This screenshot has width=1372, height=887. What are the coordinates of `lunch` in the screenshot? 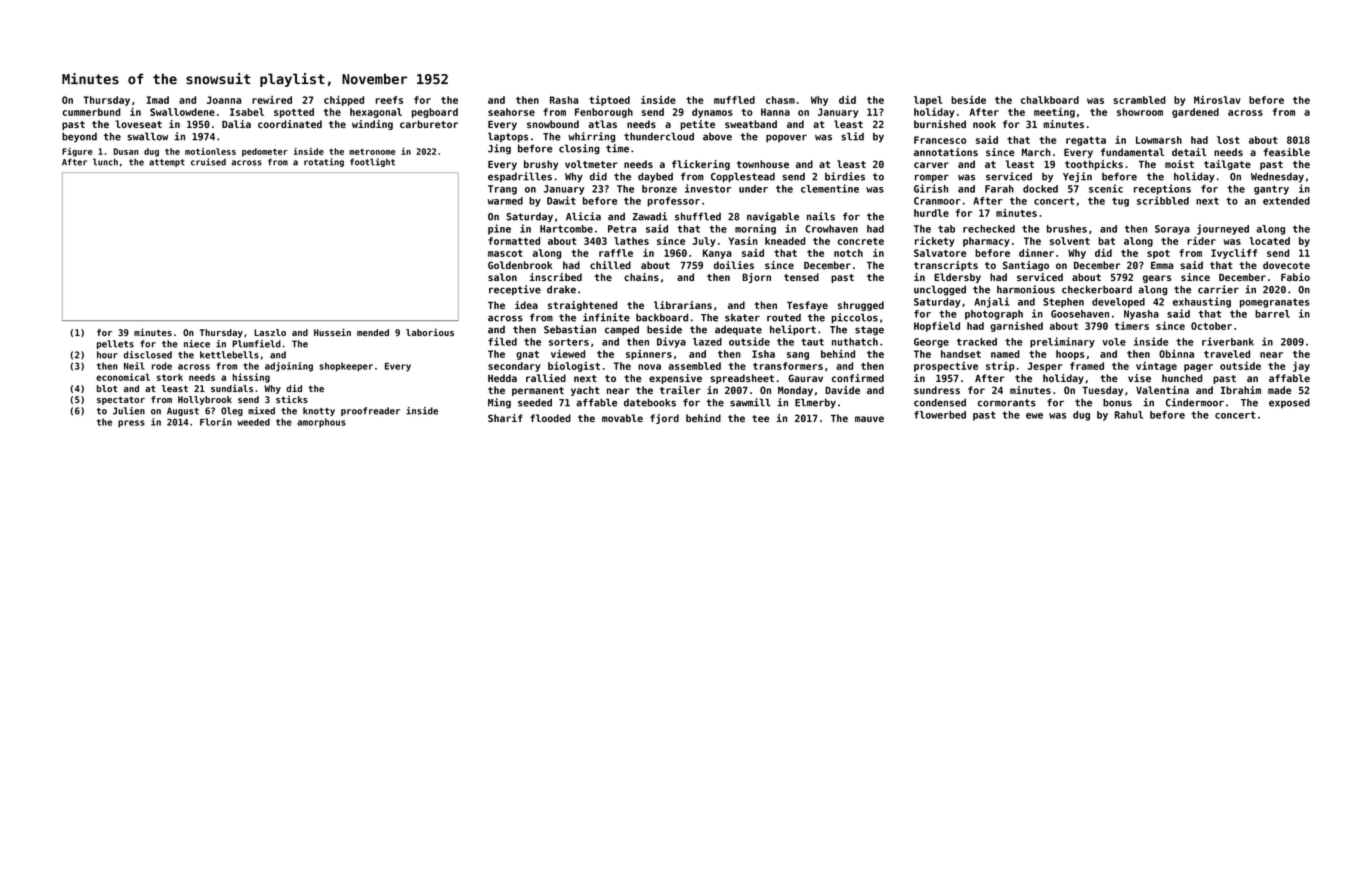 It's located at (105, 162).
